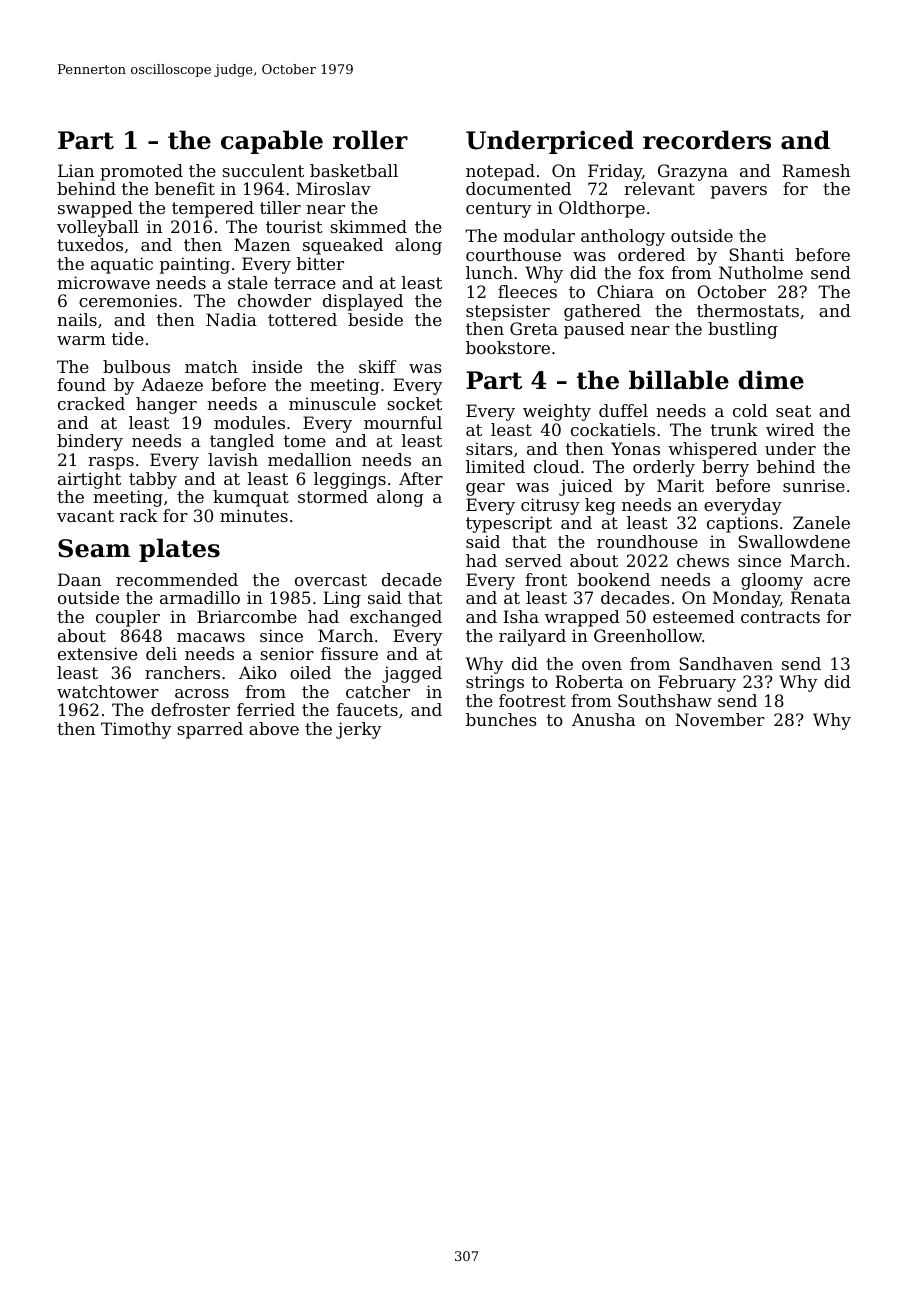 The width and height of the screenshot is (908, 1316). I want to click on capable, so click(272, 142).
